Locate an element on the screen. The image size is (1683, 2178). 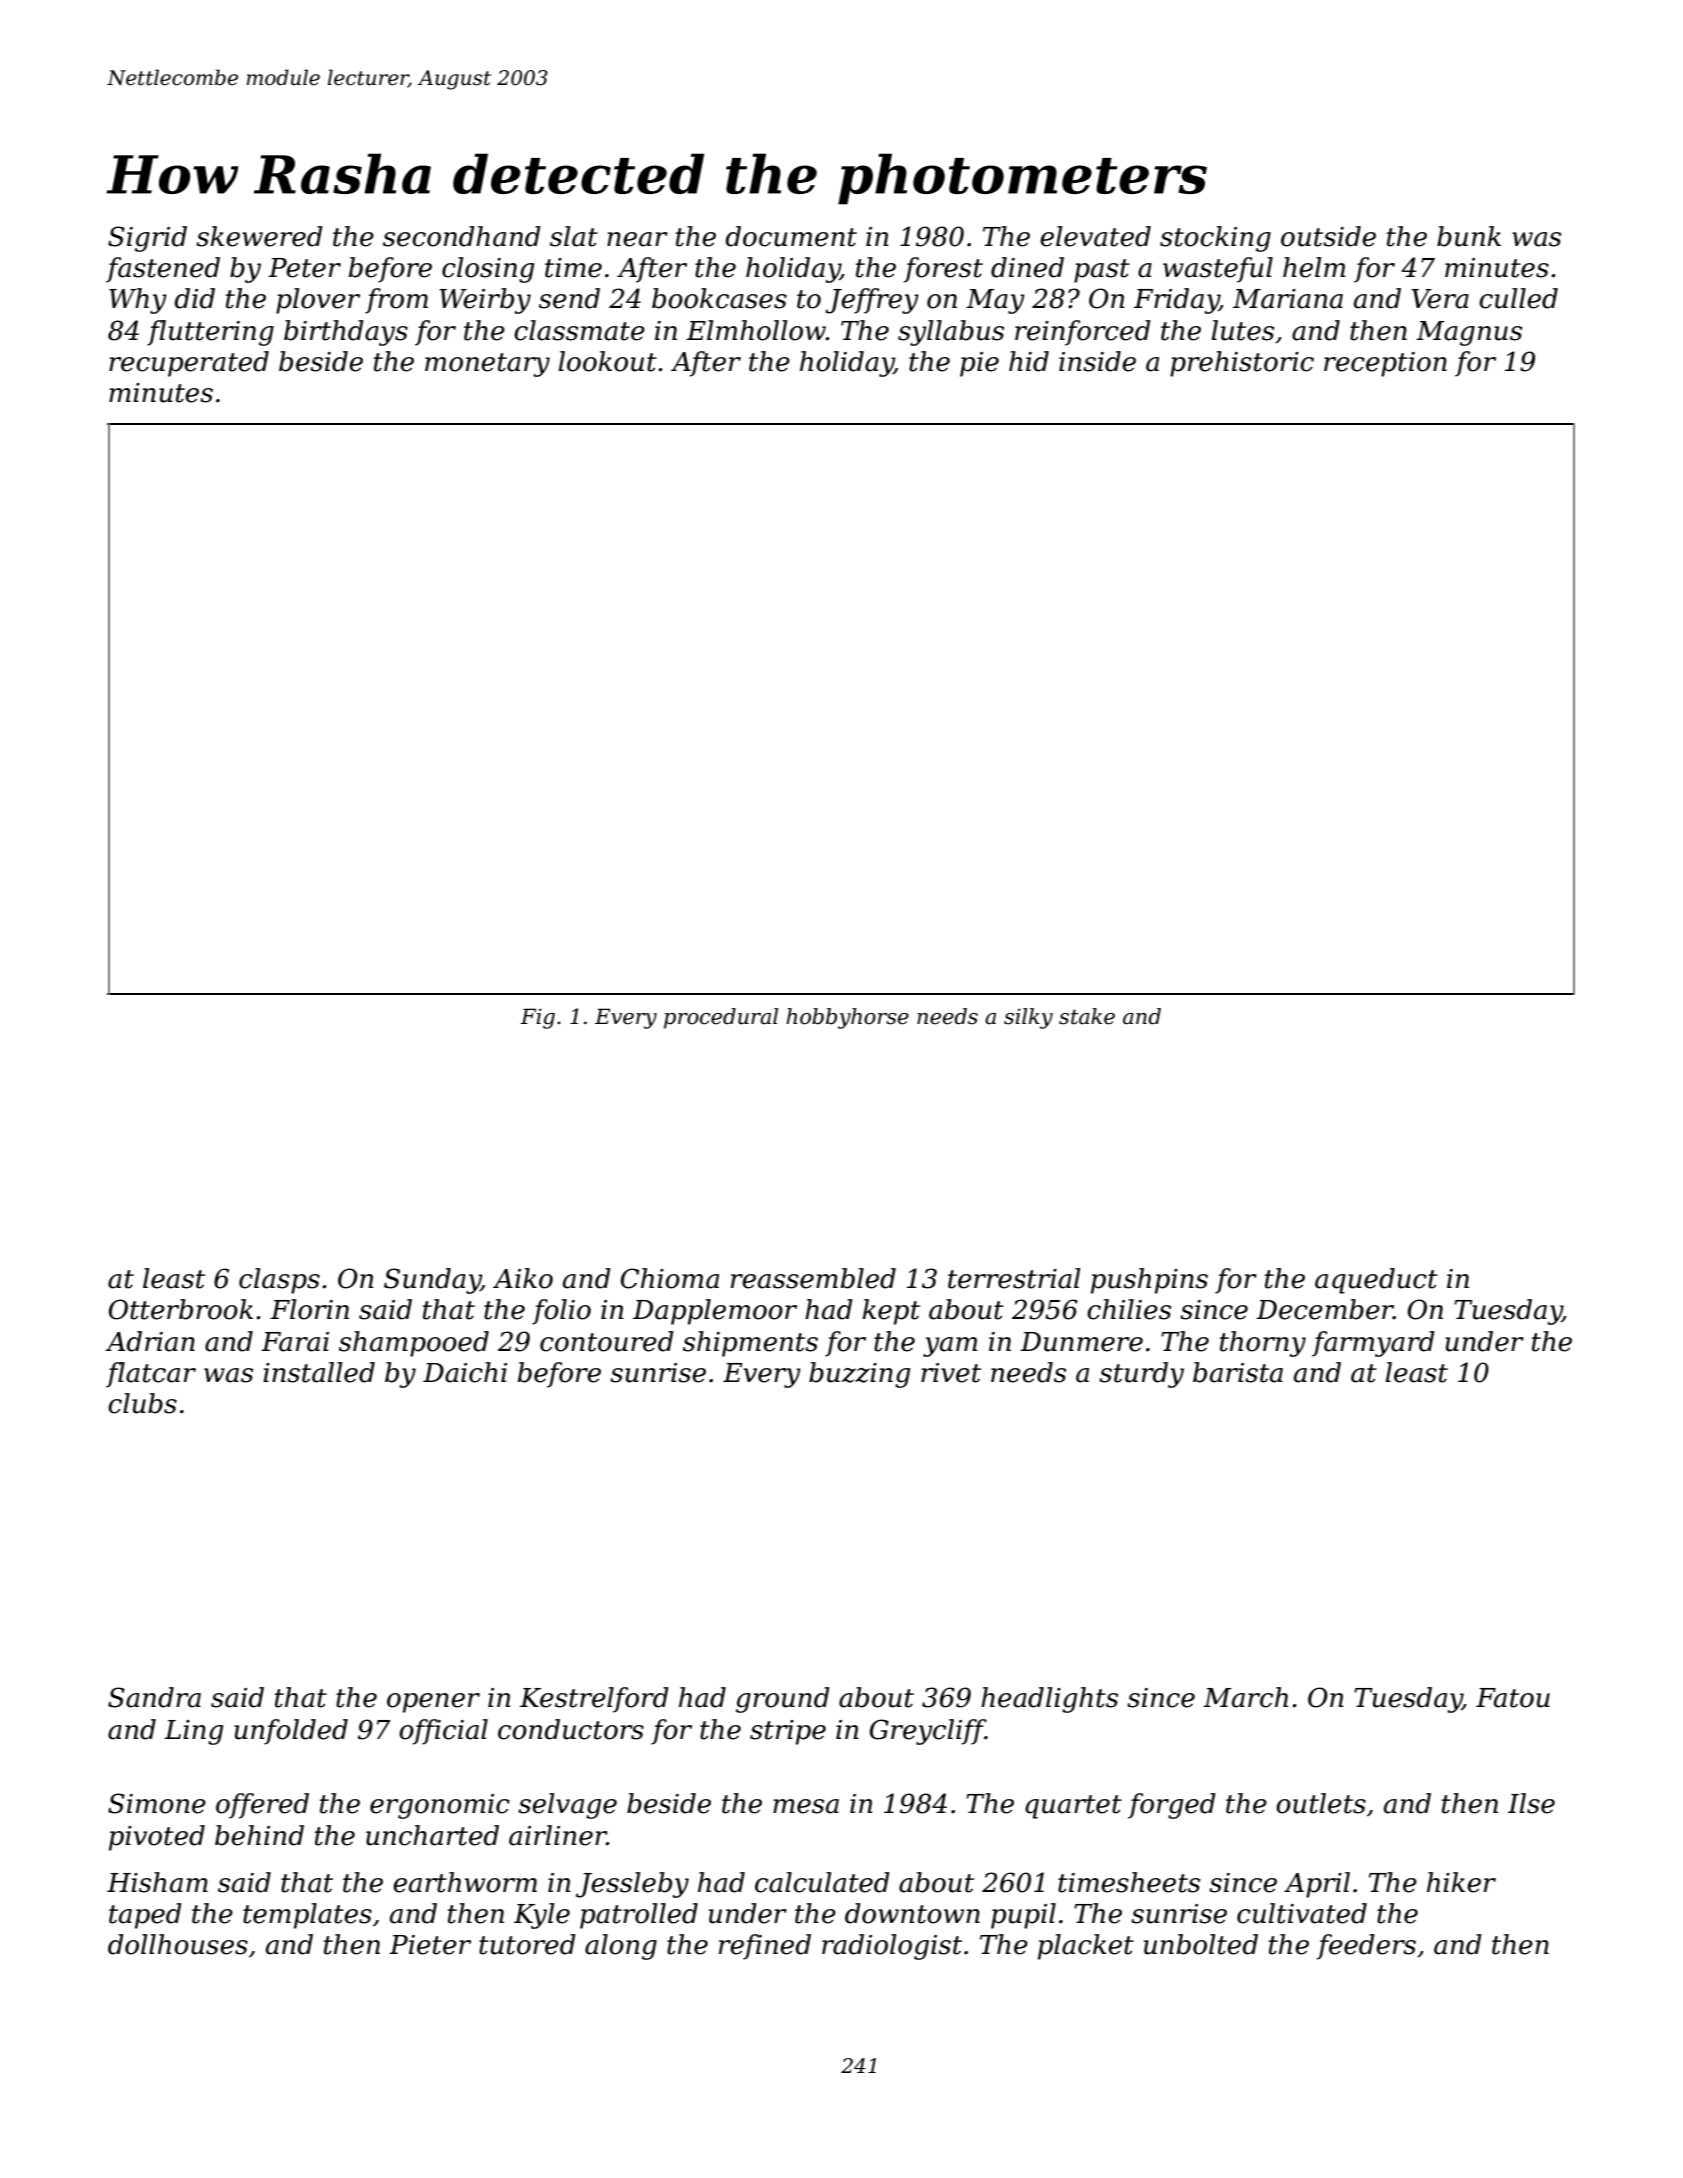
monetary is located at coordinates (487, 365).
